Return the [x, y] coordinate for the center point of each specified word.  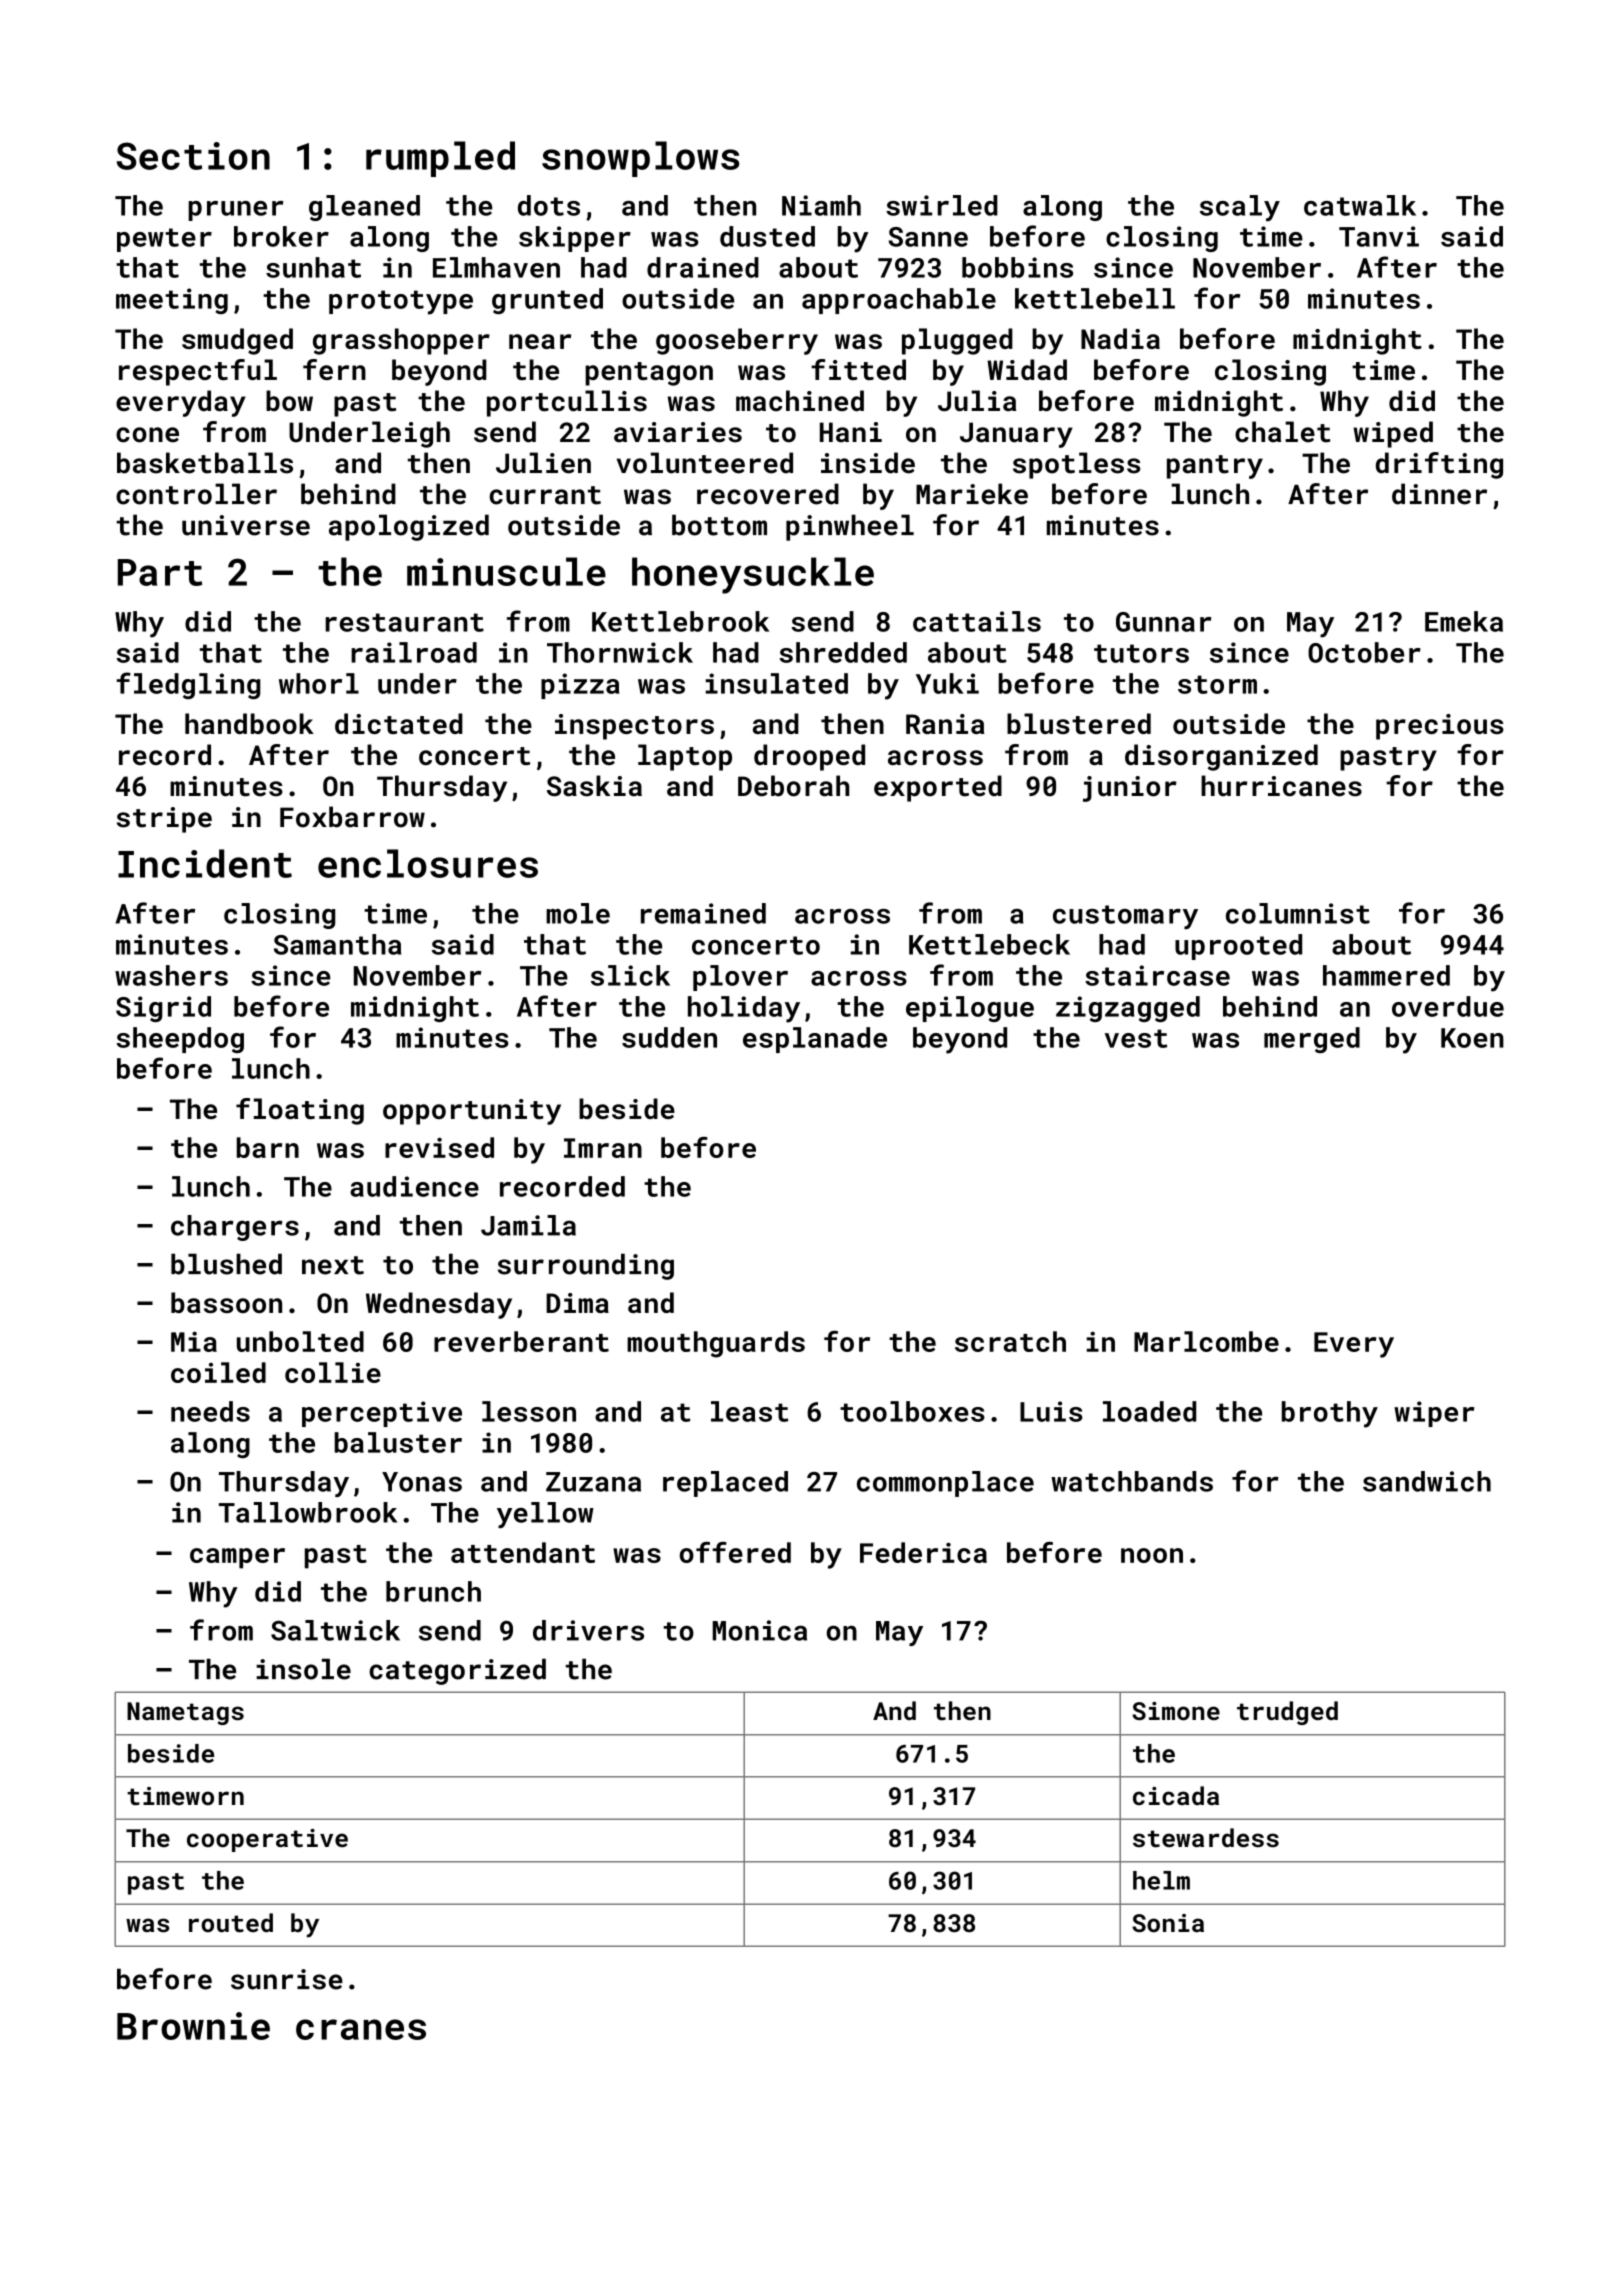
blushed [226, 1264]
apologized [409, 527]
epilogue [970, 1009]
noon [1152, 1555]
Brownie [193, 2026]
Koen [1472, 1038]
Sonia [1168, 1923]
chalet [1282, 432]
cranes [361, 2029]
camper [237, 1558]
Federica [923, 1552]
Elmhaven [496, 267]
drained [703, 267]
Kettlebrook [680, 621]
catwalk [1360, 205]
